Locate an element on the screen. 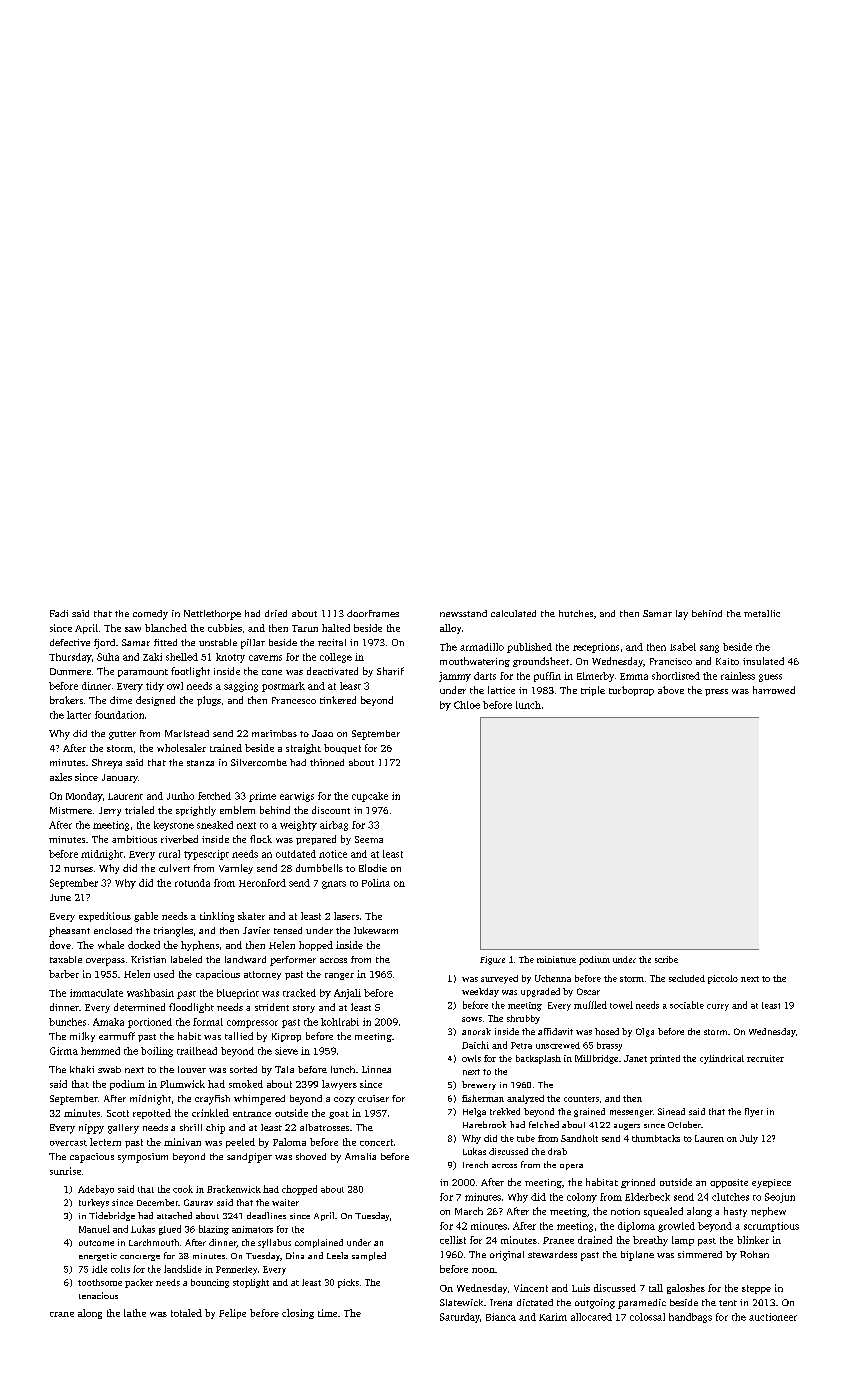 The width and height of the screenshot is (849, 1400). sunrise is located at coordinates (65, 1171).
